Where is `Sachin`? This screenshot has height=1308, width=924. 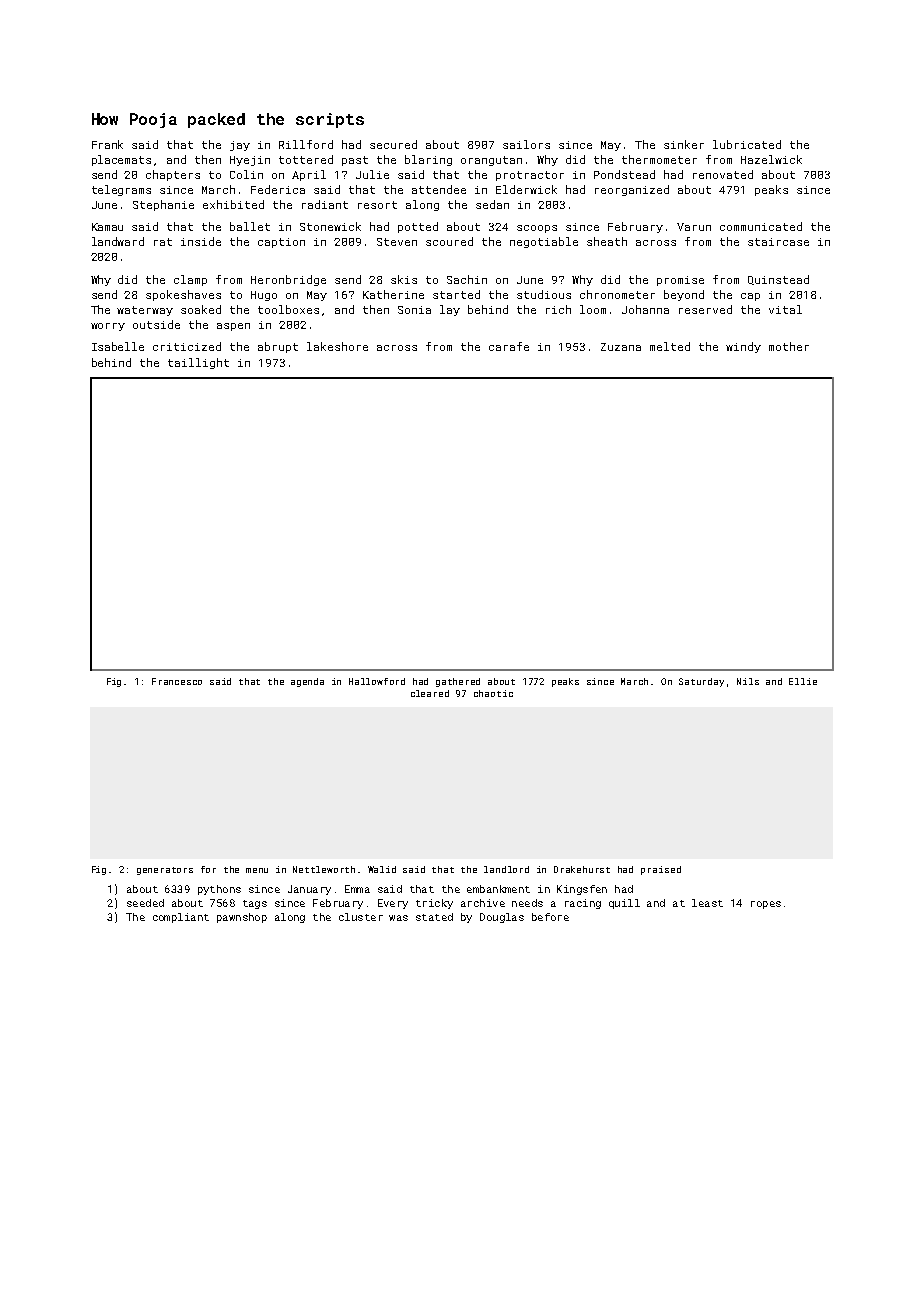 Sachin is located at coordinates (467, 279).
